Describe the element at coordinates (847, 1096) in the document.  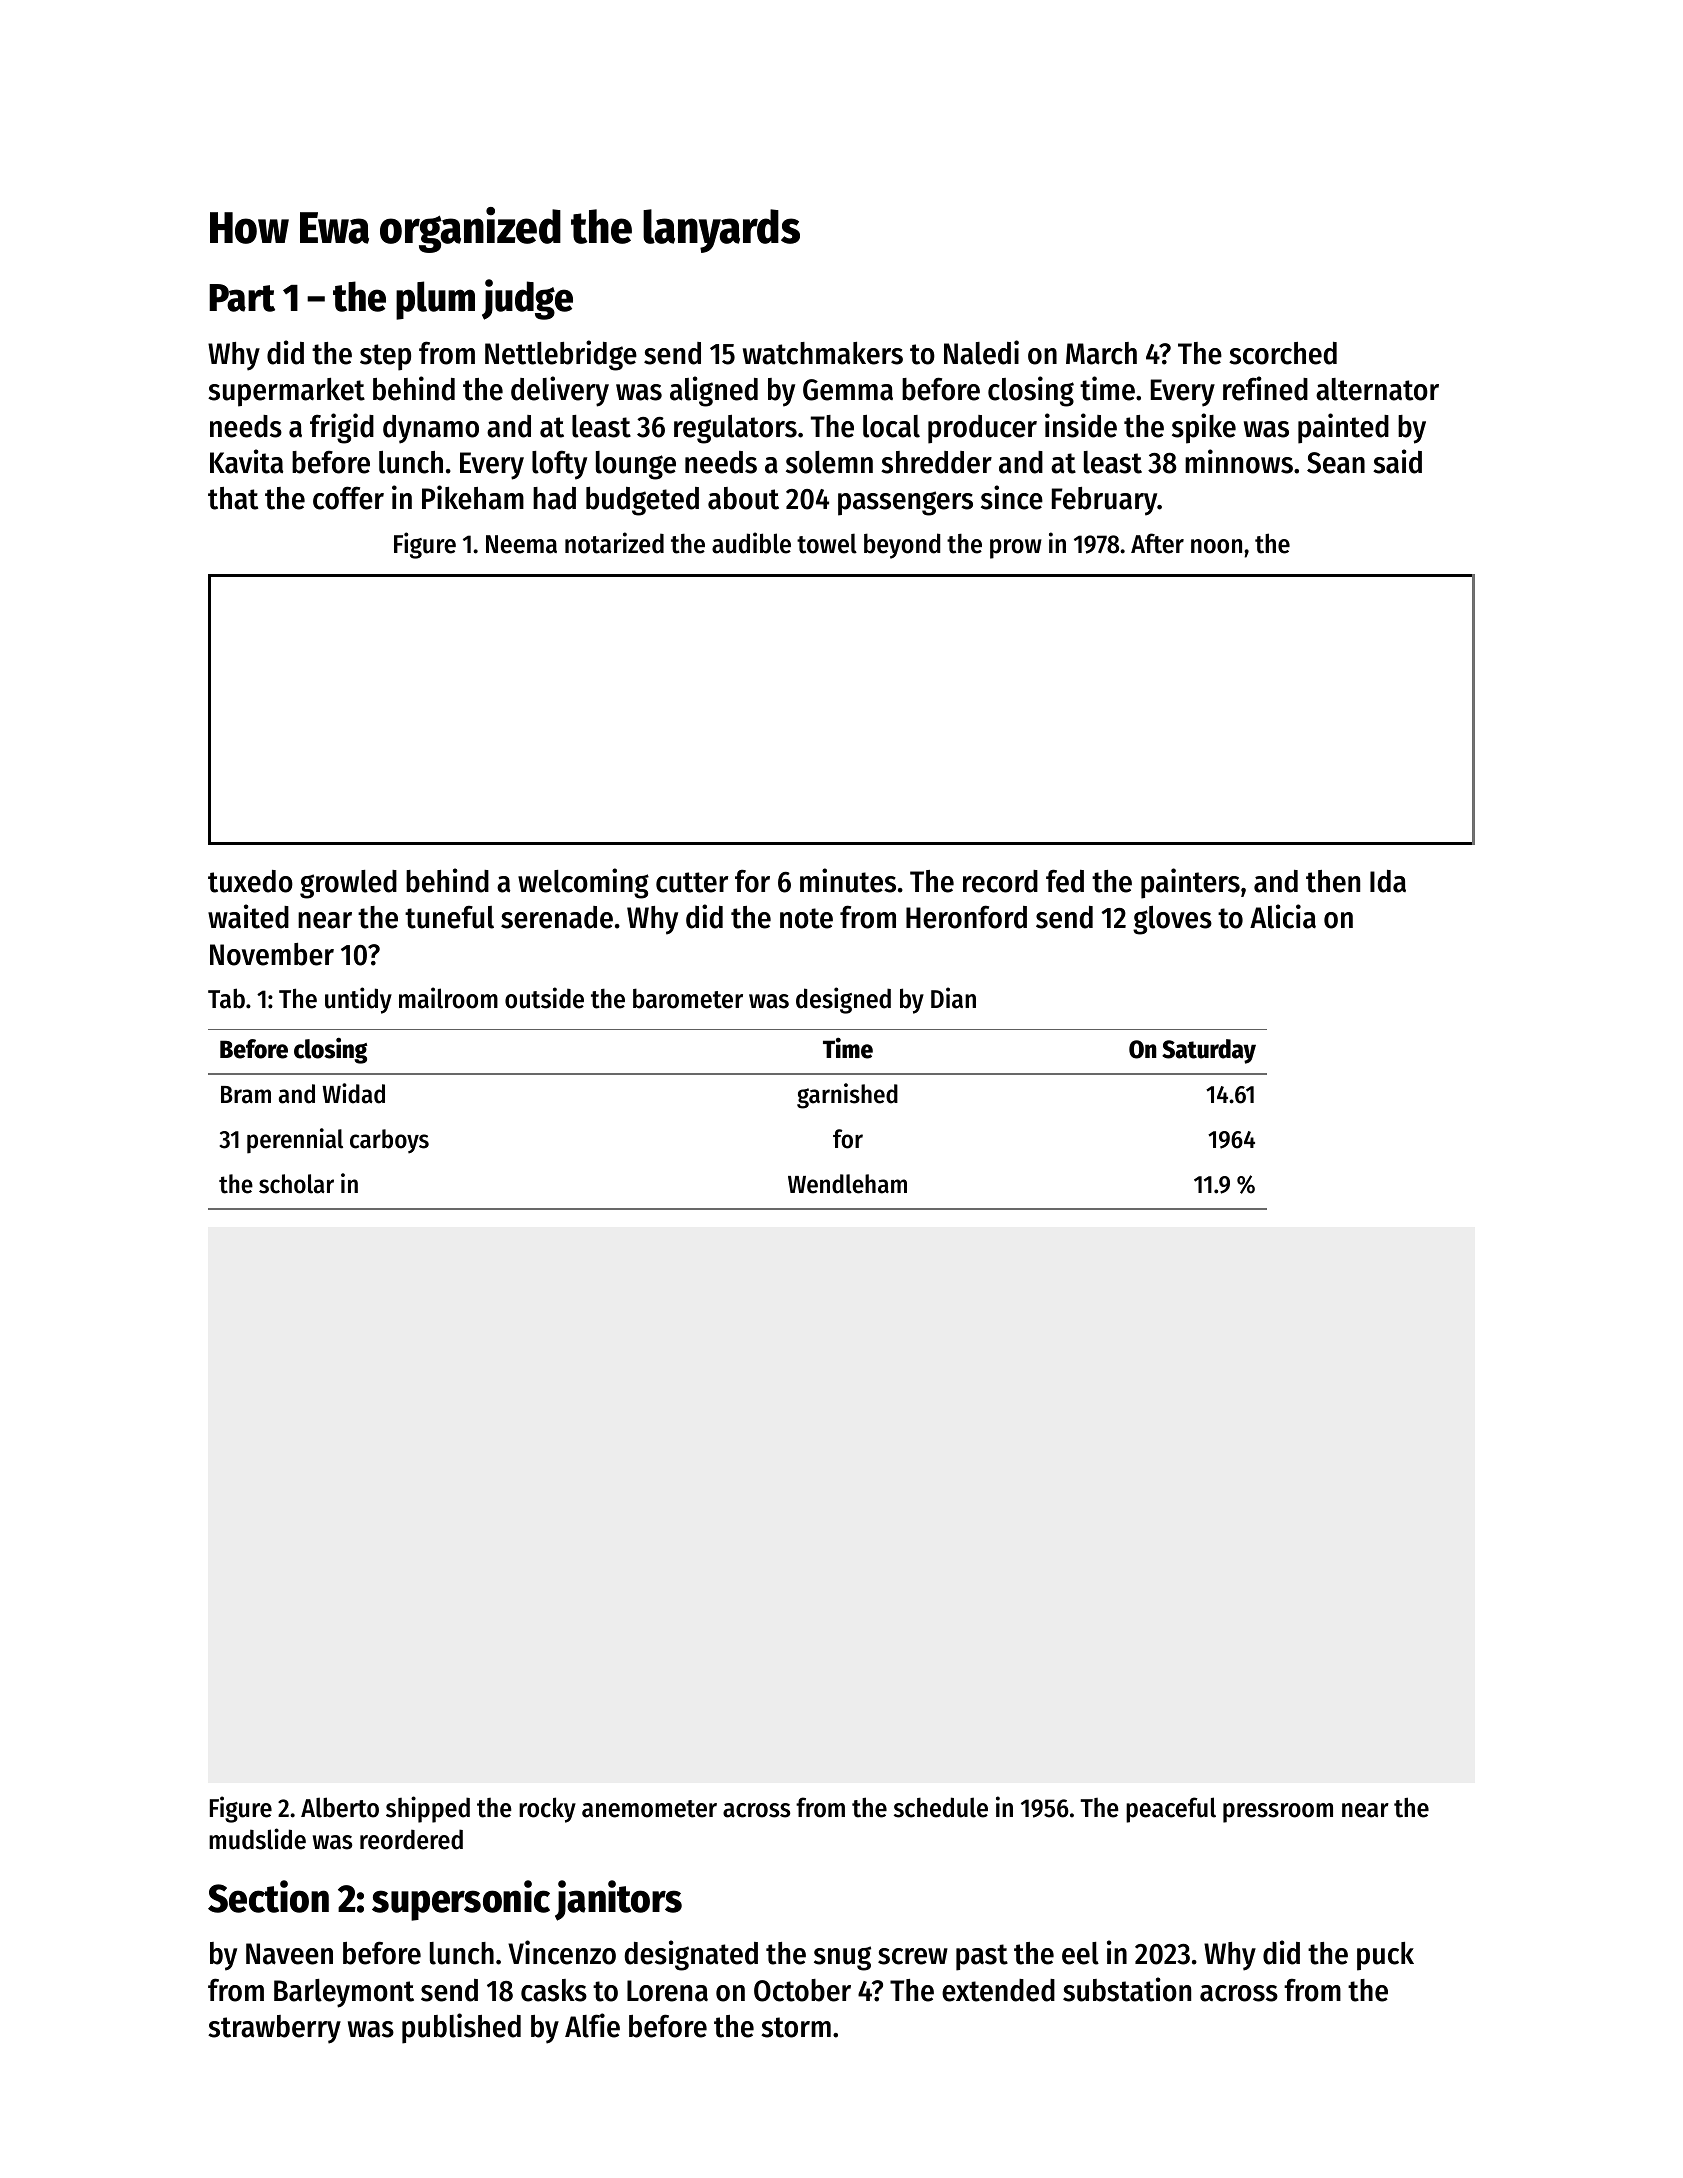
I see `garnished` at that location.
